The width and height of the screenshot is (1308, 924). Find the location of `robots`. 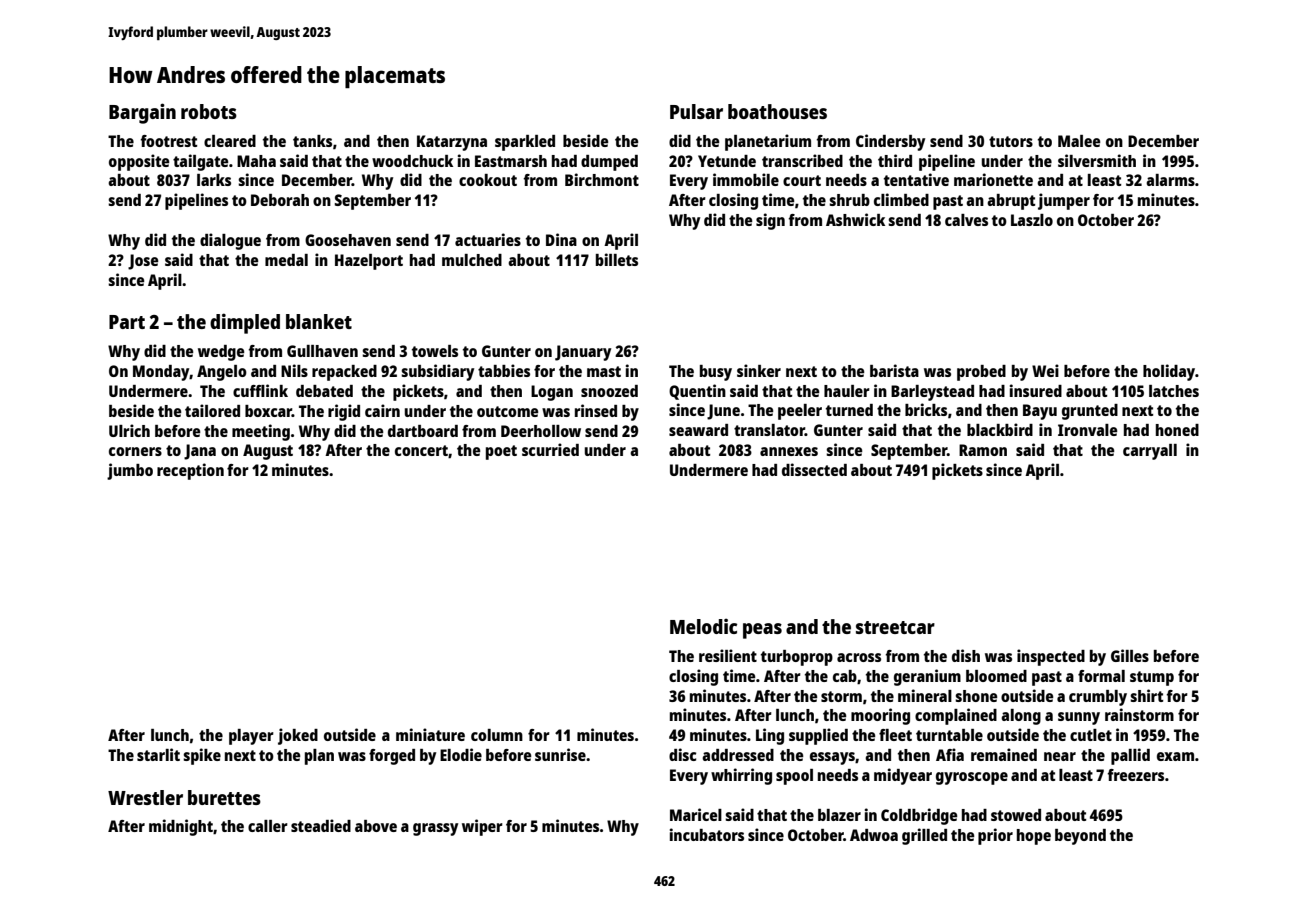

robots is located at coordinates (209, 111).
